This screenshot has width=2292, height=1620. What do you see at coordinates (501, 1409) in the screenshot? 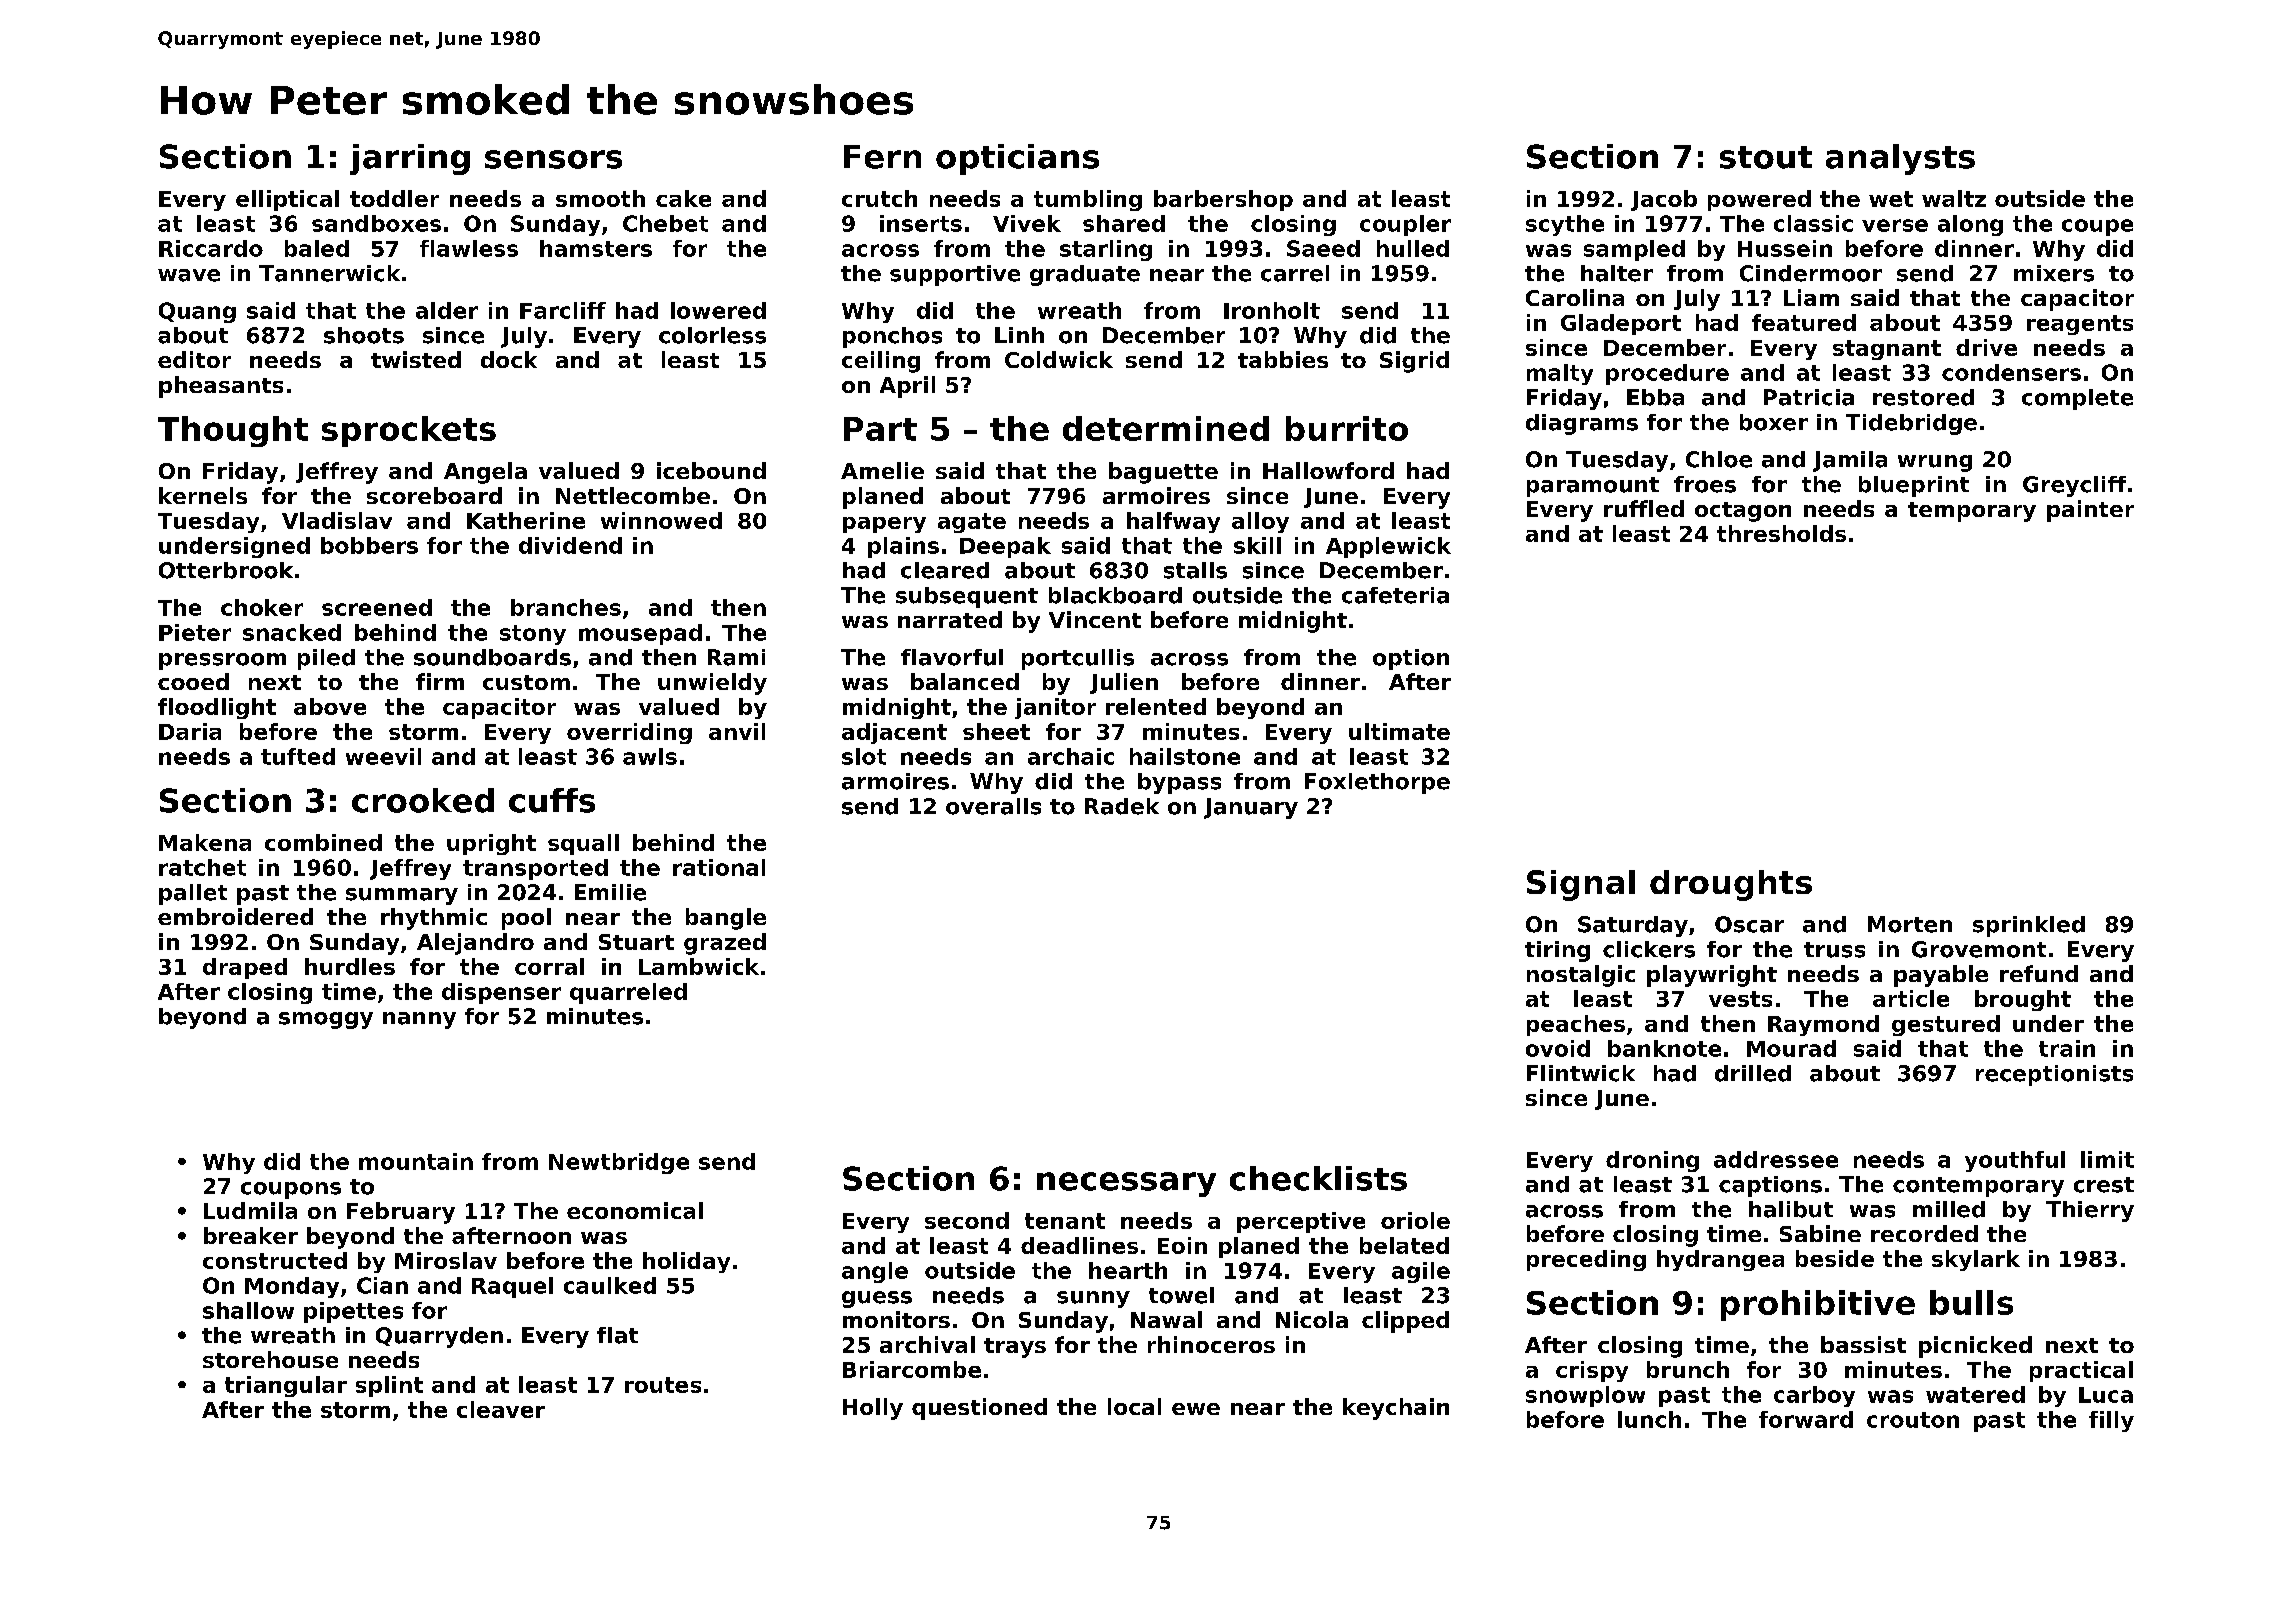
I see `cleaver` at bounding box center [501, 1409].
